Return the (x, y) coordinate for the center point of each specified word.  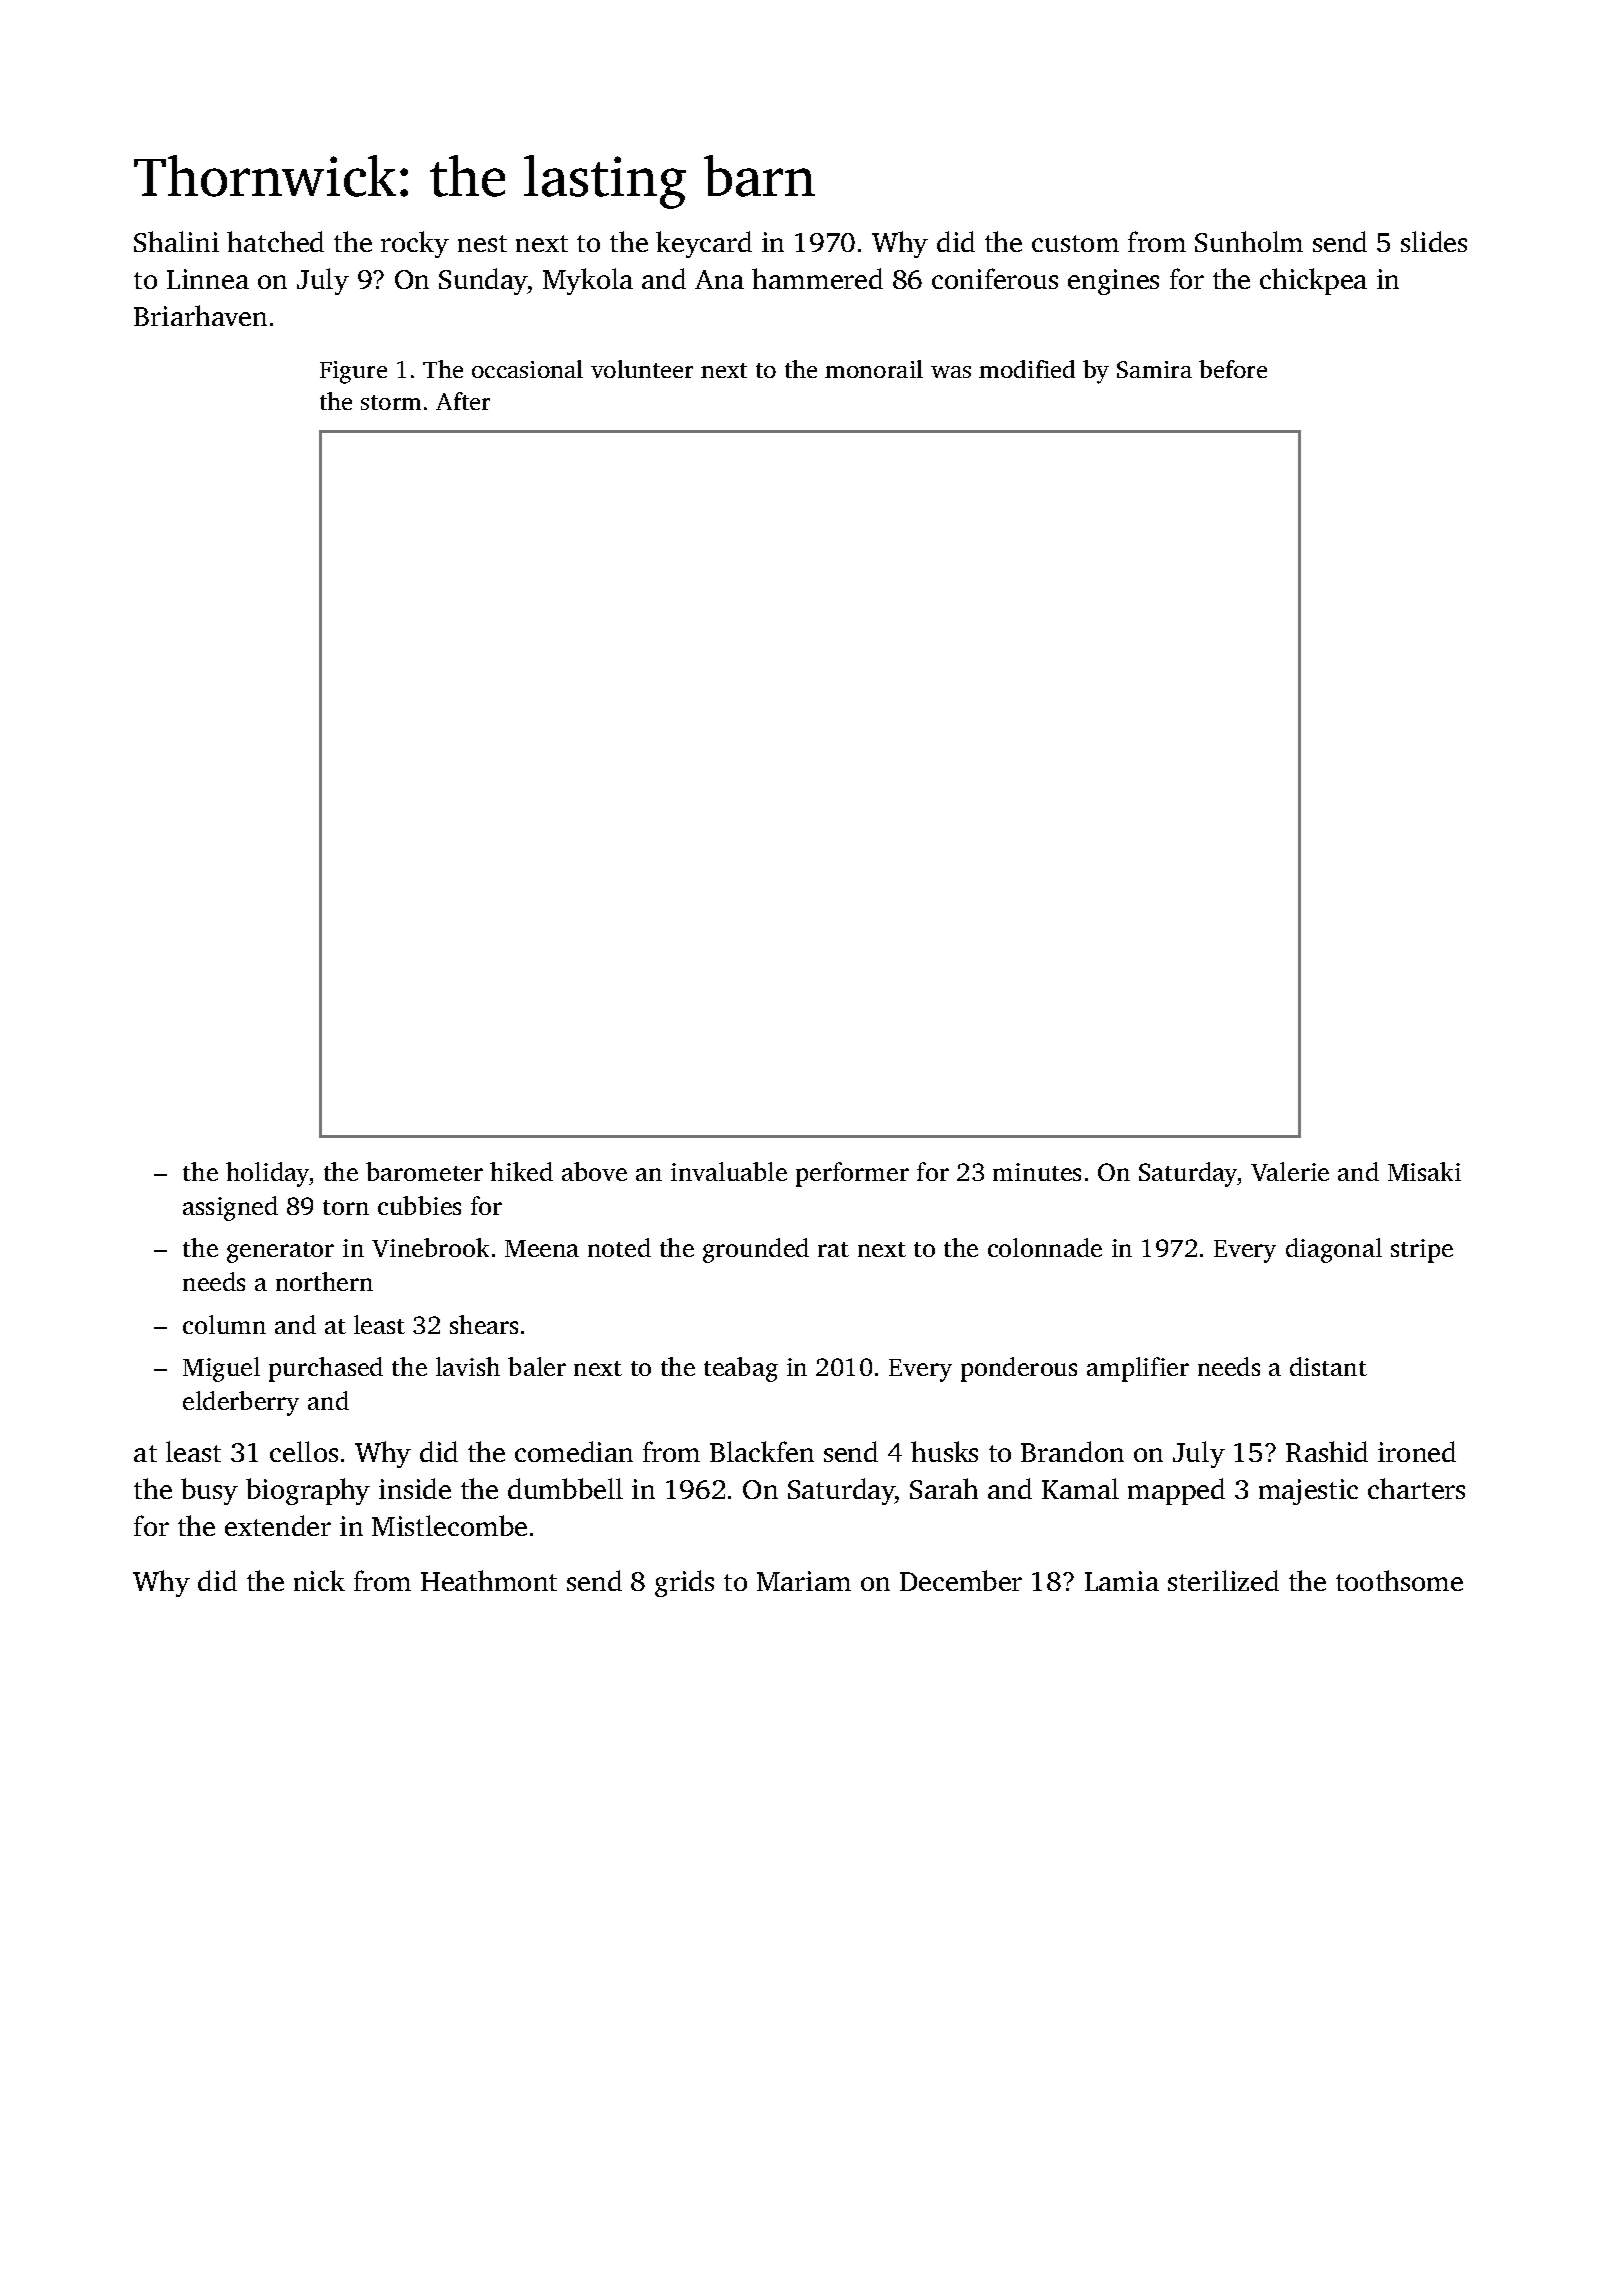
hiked (521, 1171)
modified (1027, 369)
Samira (1154, 369)
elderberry (241, 1403)
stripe (1422, 1251)
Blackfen (762, 1451)
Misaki (1424, 1171)
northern (324, 1281)
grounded (756, 1250)
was (951, 372)
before (1233, 369)
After (463, 401)
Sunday (483, 281)
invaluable (729, 1171)
